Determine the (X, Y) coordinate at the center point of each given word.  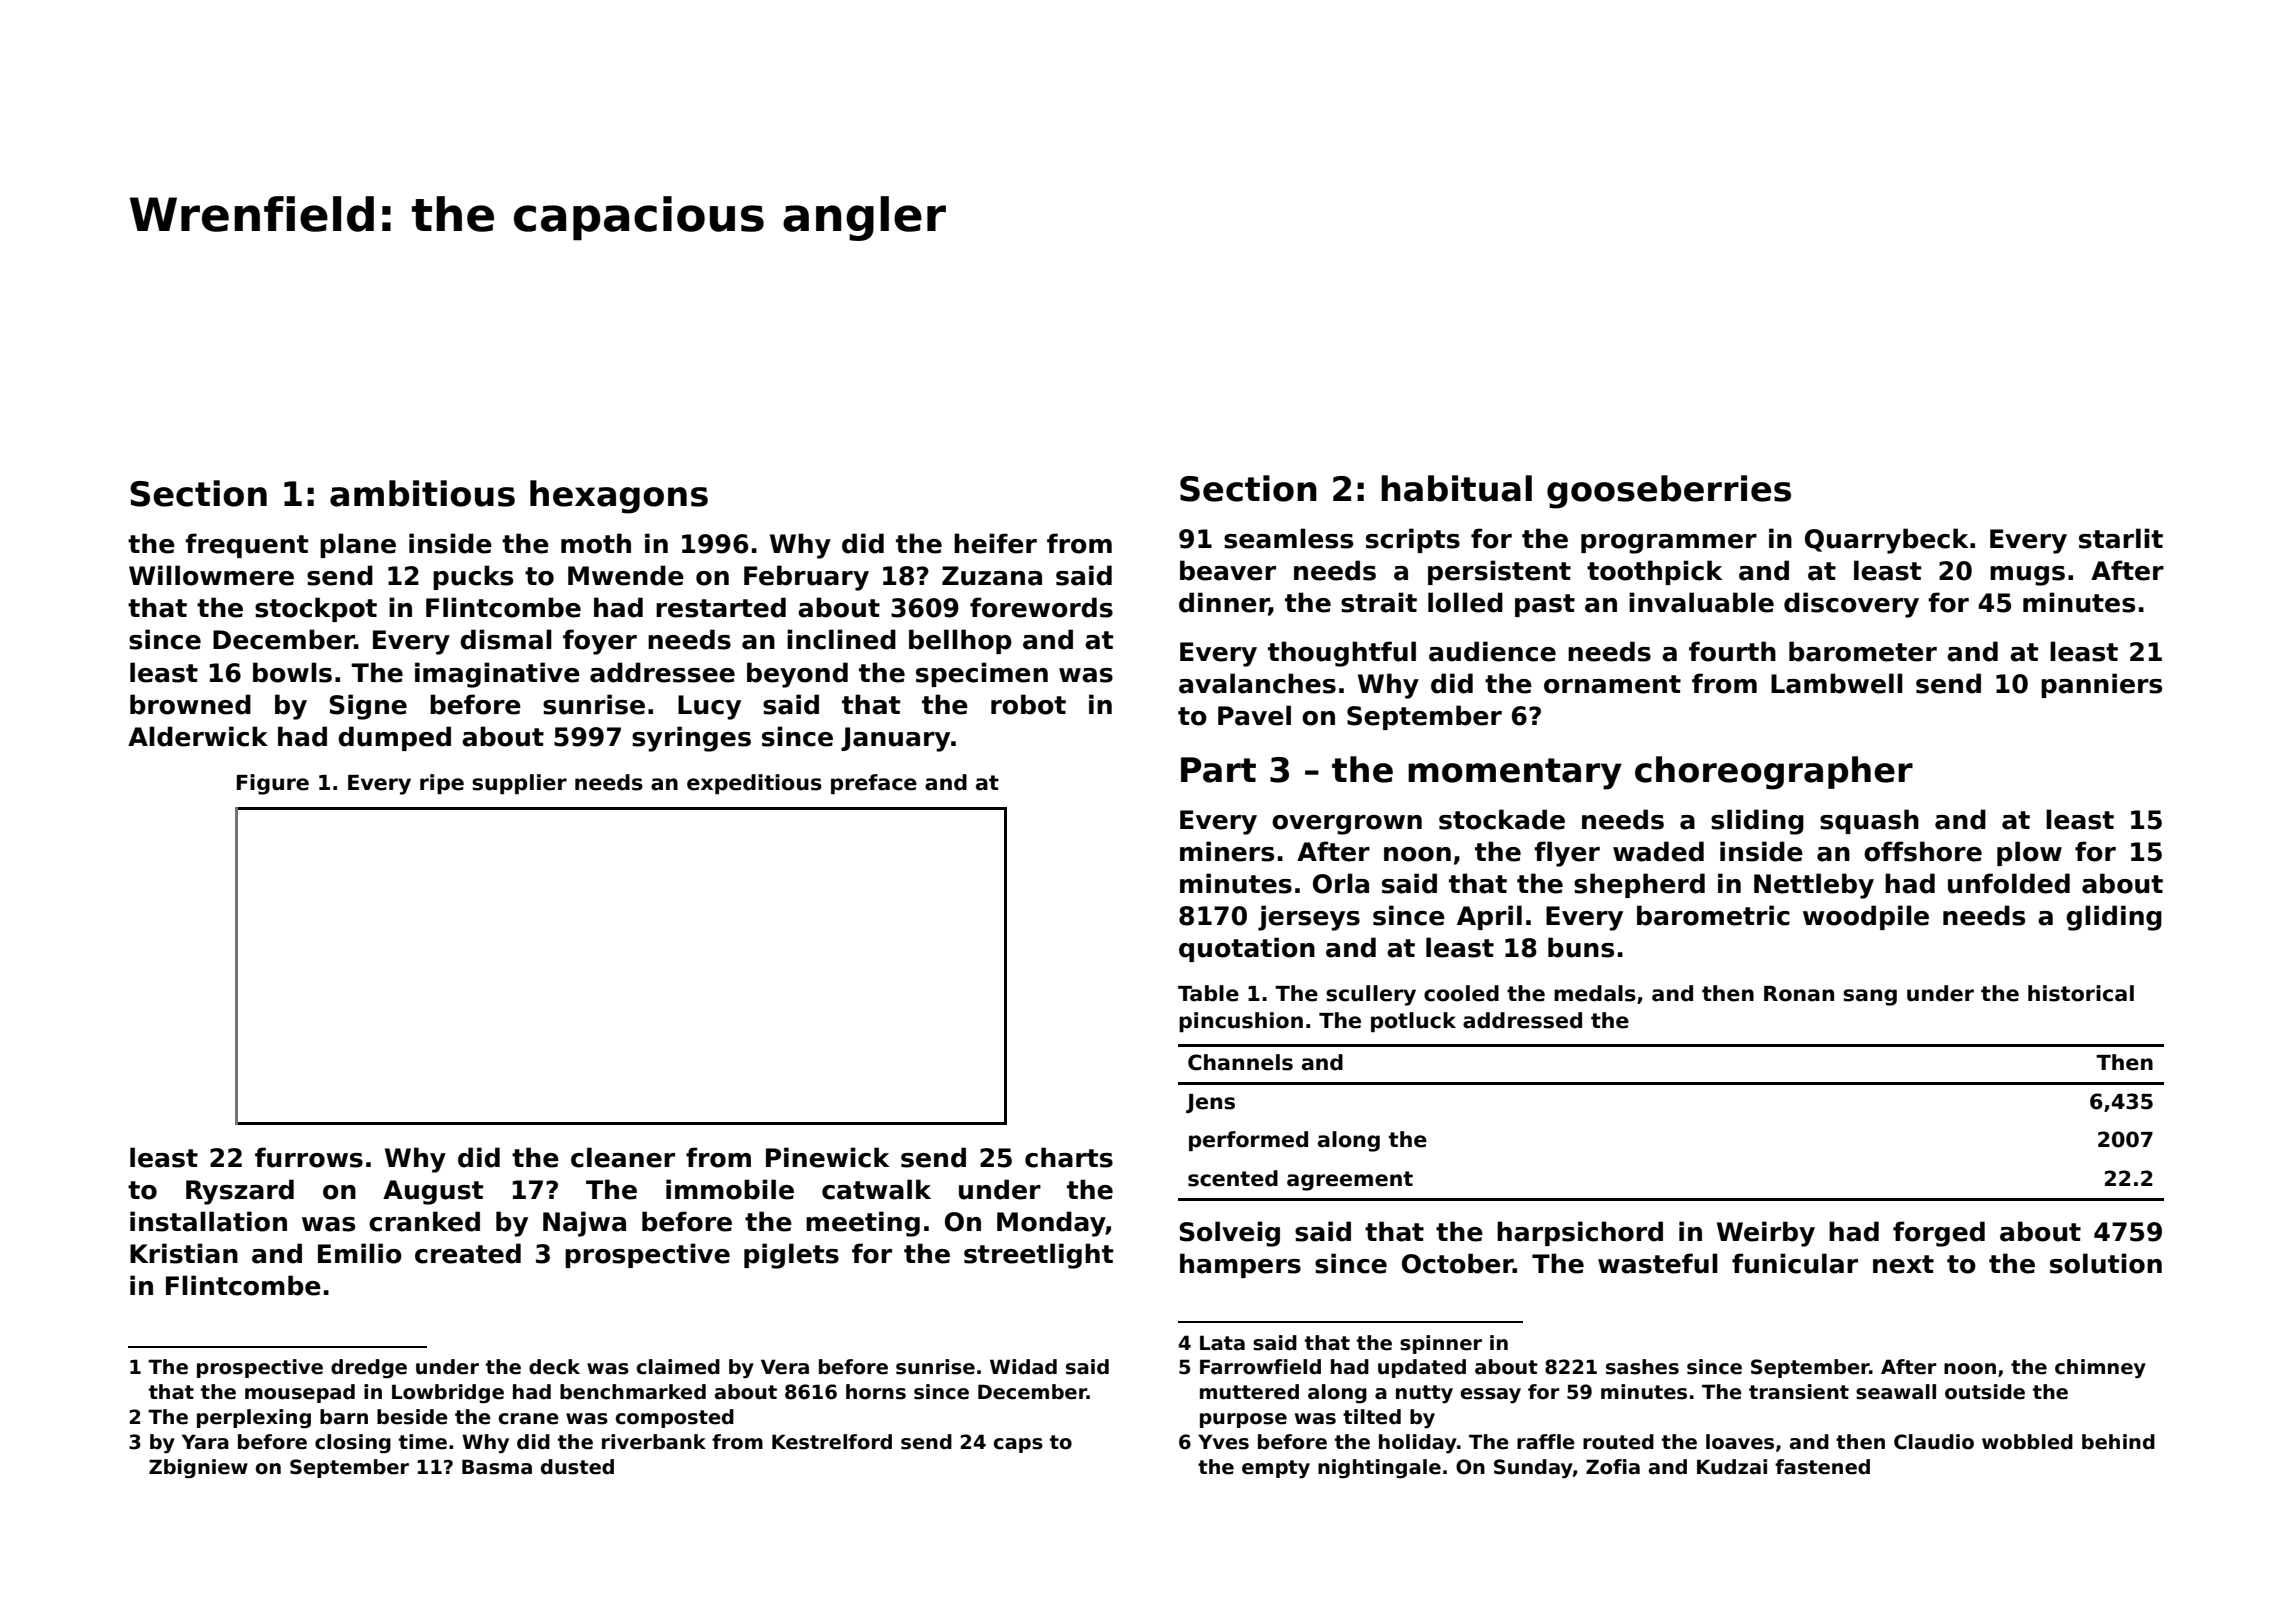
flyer (1567, 854)
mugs (2027, 576)
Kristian (184, 1253)
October (1457, 1263)
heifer (995, 543)
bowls (292, 672)
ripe (442, 784)
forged (1939, 1234)
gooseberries (1669, 492)
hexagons (619, 497)
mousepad (300, 1393)
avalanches (1257, 683)
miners (1227, 851)
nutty (1424, 1394)
